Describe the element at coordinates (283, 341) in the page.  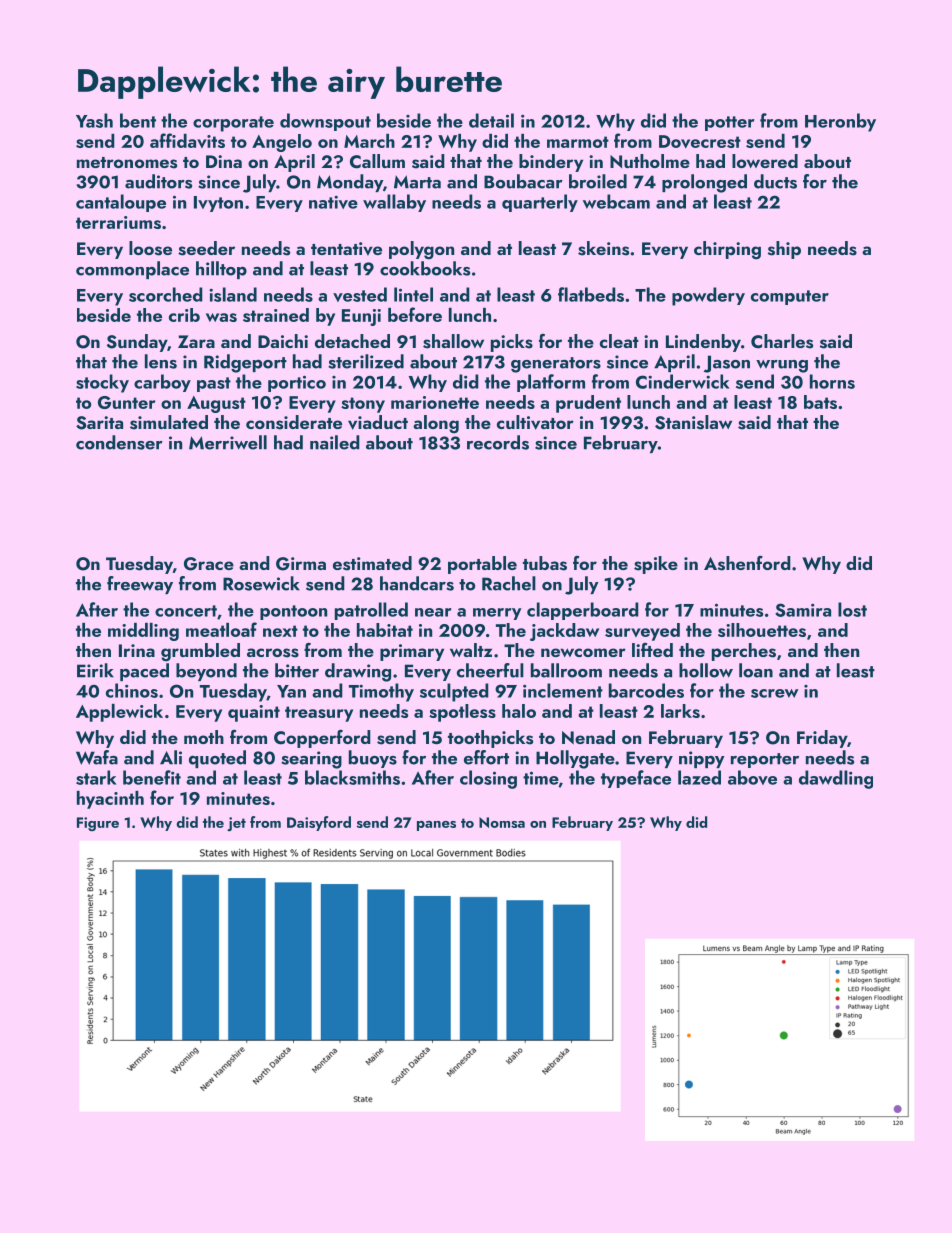
I see `Daichi` at that location.
